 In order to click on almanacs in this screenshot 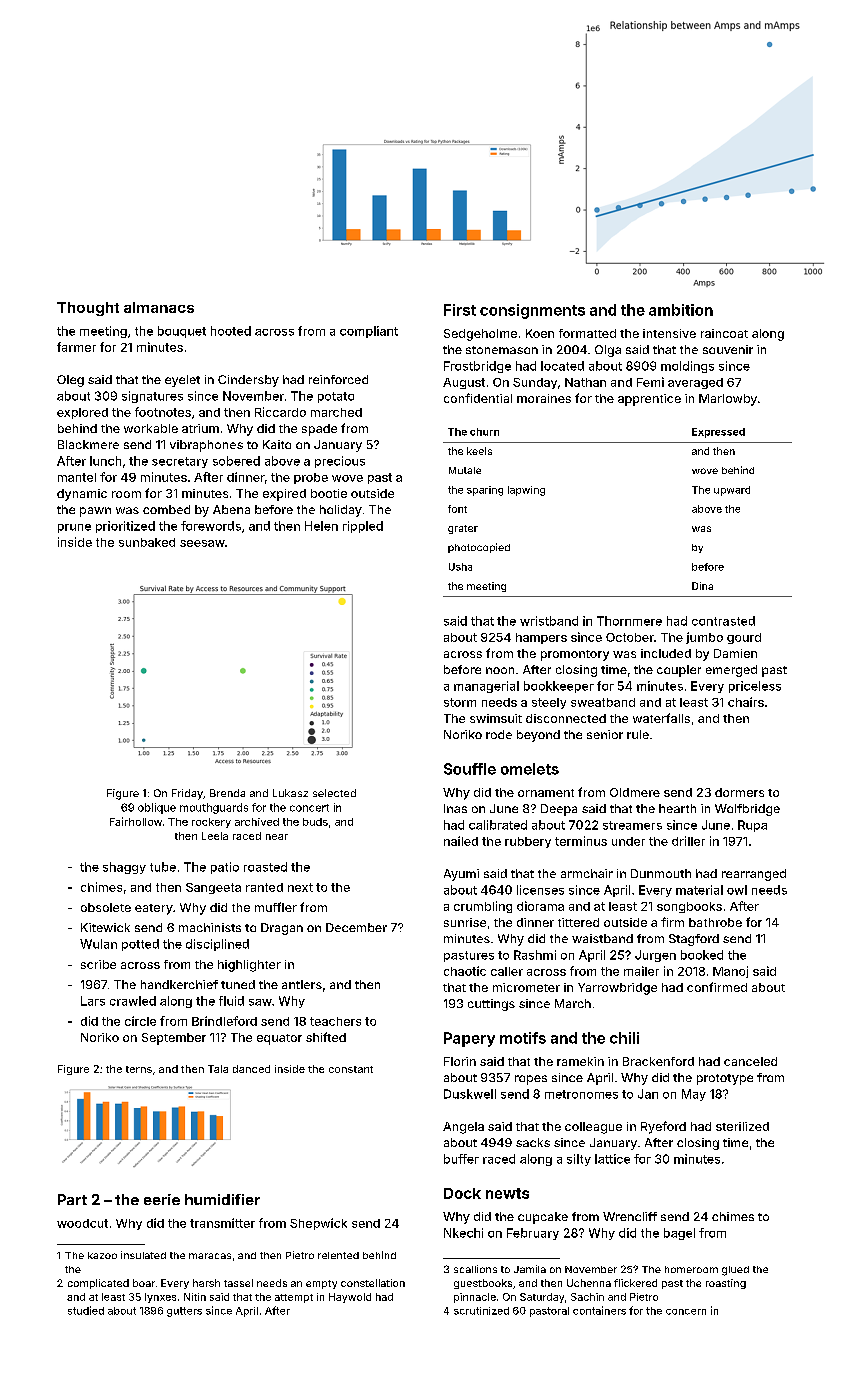, I will do `click(159, 307)`.
